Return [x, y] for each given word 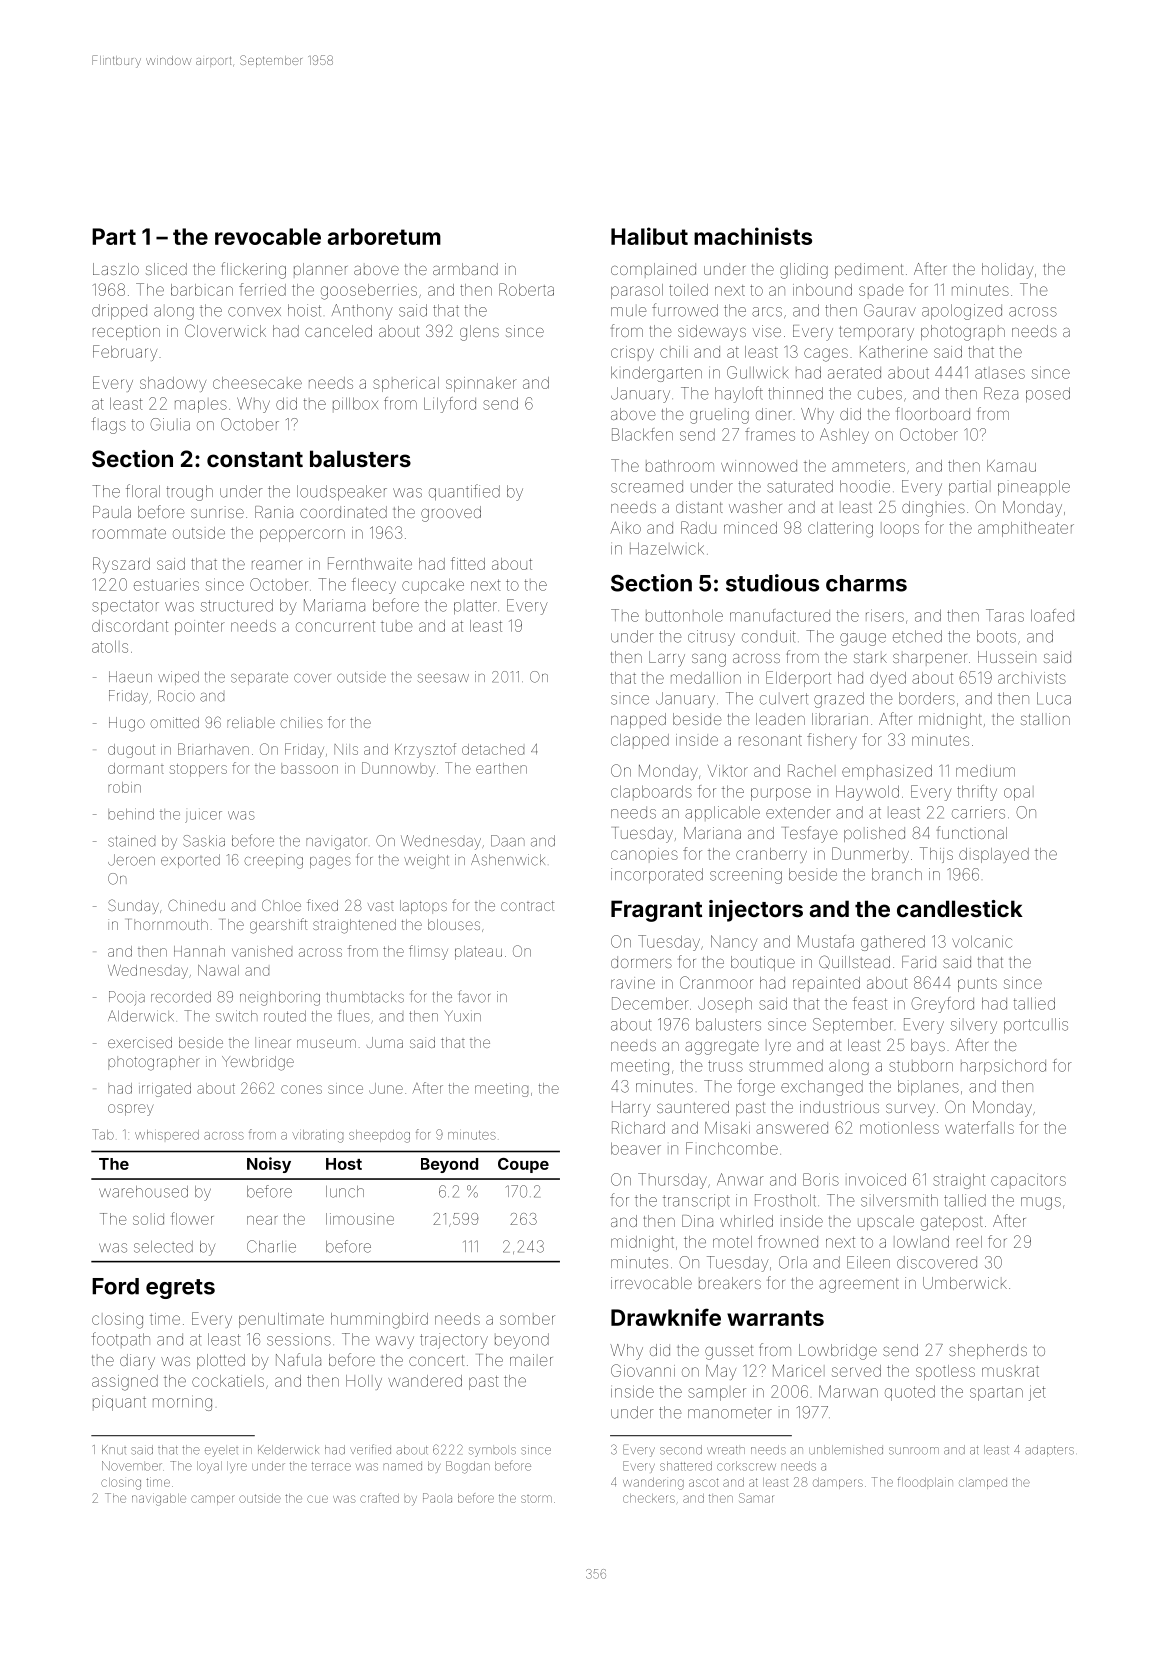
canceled [338, 331]
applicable [722, 813]
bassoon [309, 768]
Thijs [936, 855]
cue [317, 1499]
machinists [753, 236]
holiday [1008, 271]
